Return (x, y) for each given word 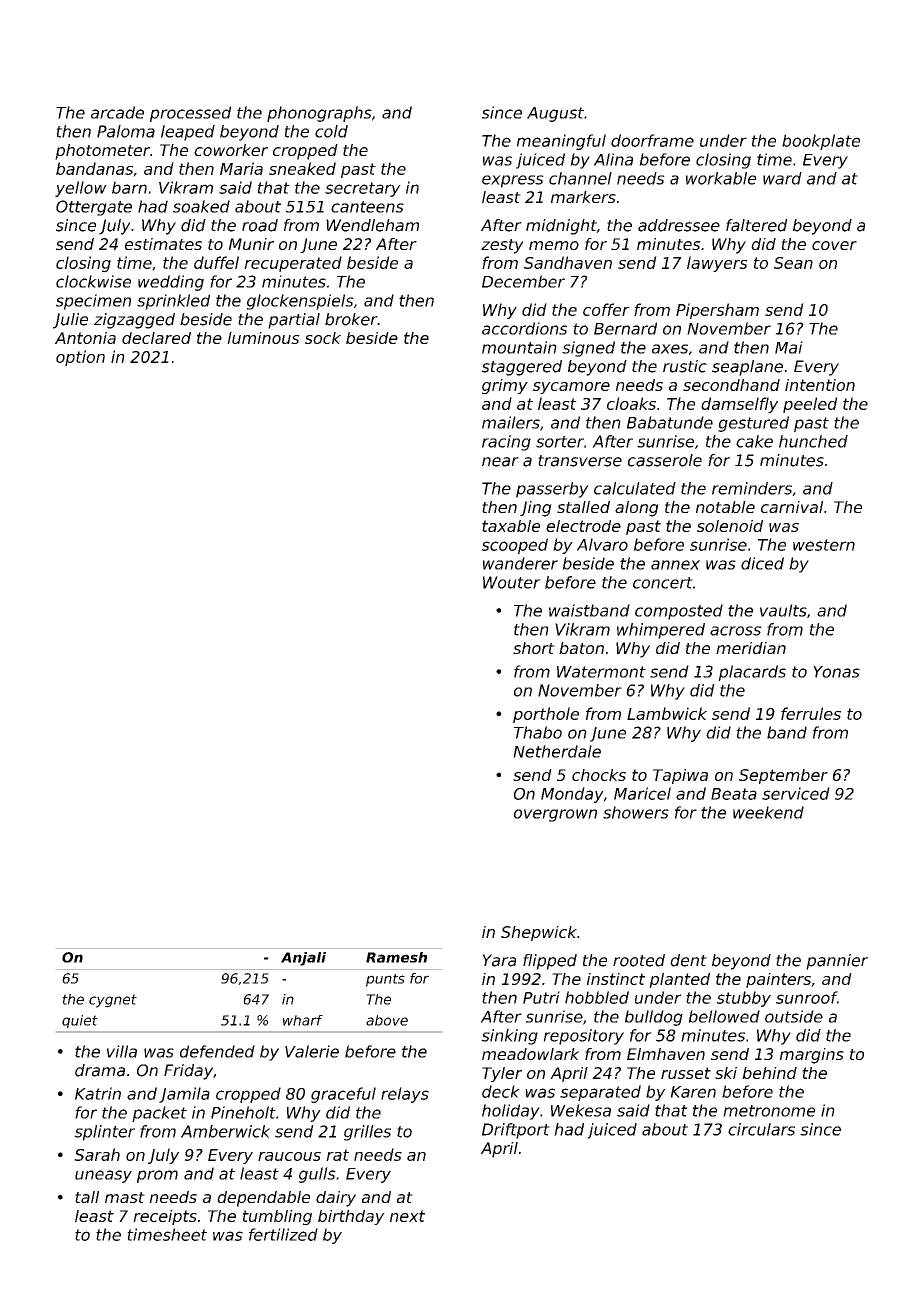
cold (331, 131)
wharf (303, 1020)
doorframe (652, 140)
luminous (263, 338)
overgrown (555, 815)
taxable (511, 526)
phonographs (319, 114)
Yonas (836, 672)
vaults (783, 610)
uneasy (103, 1176)
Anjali (303, 959)
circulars (761, 1129)
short (534, 648)
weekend (768, 812)
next (407, 1216)
